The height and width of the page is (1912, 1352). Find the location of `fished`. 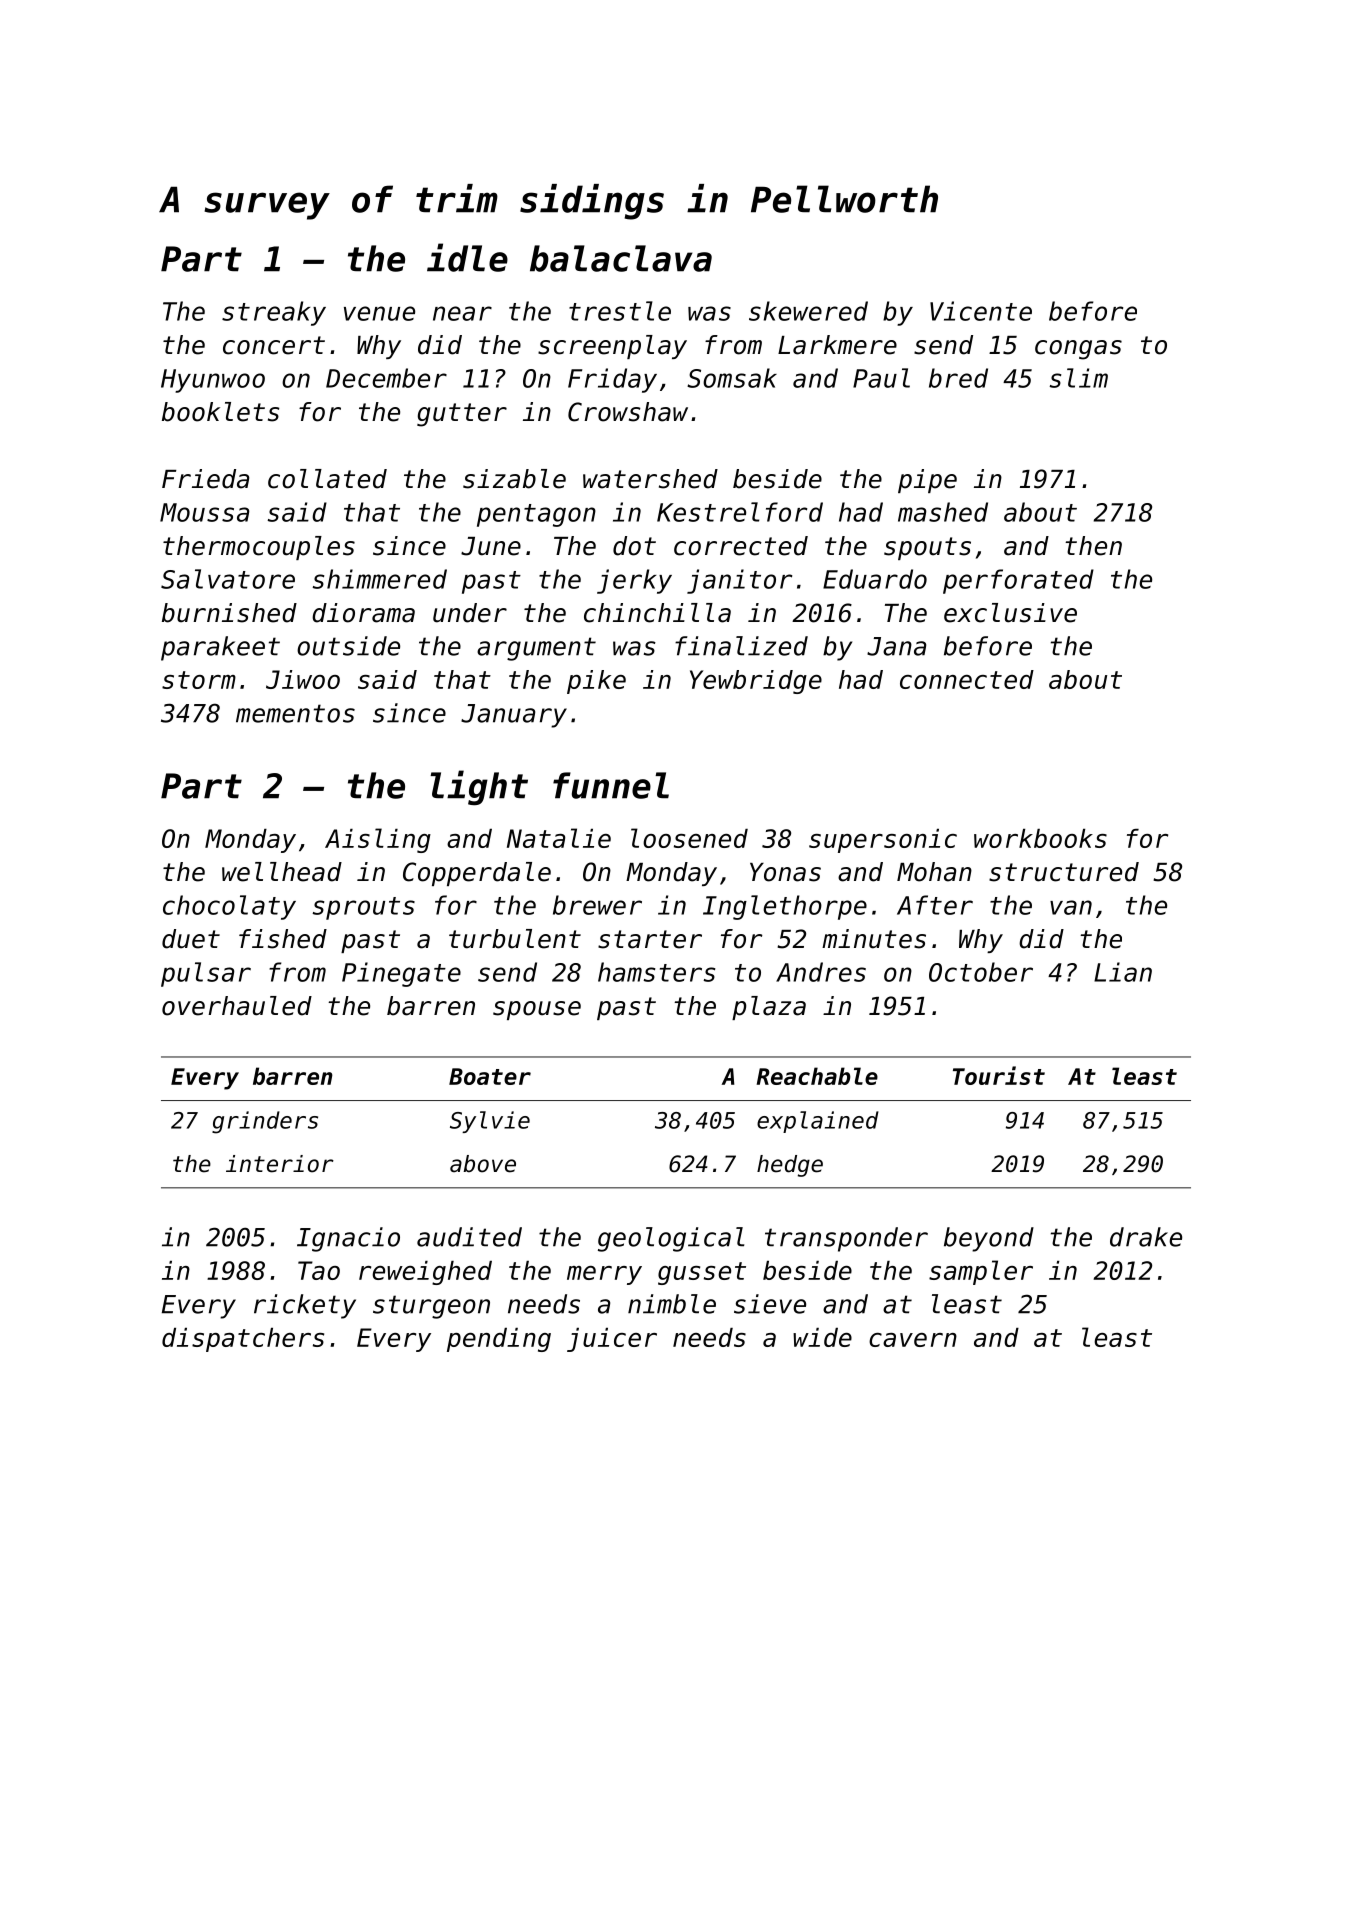

fished is located at coordinates (283, 939).
